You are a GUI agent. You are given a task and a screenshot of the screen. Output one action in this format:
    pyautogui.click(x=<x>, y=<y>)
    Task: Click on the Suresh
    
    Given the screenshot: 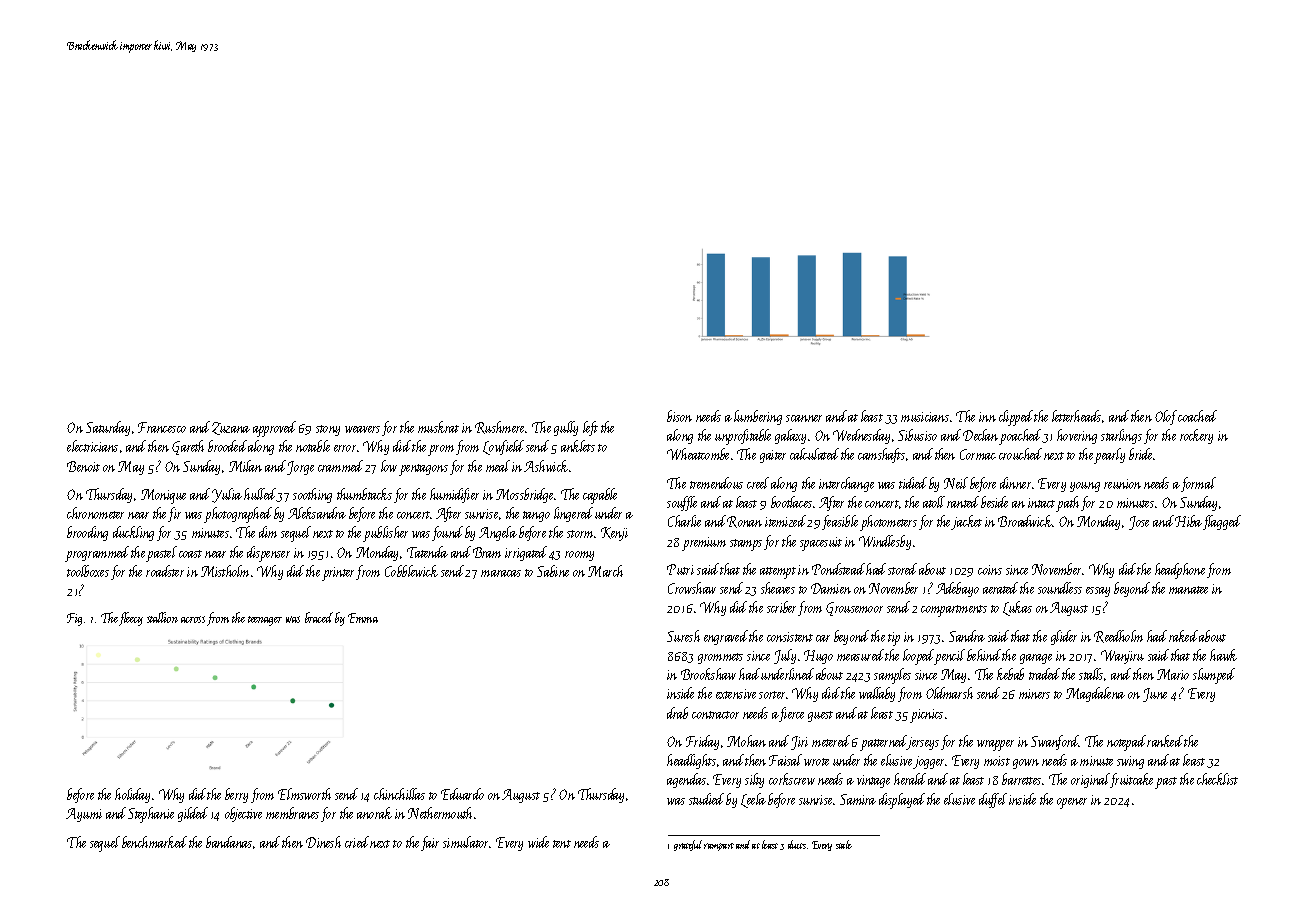 What is the action you would take?
    pyautogui.click(x=683, y=636)
